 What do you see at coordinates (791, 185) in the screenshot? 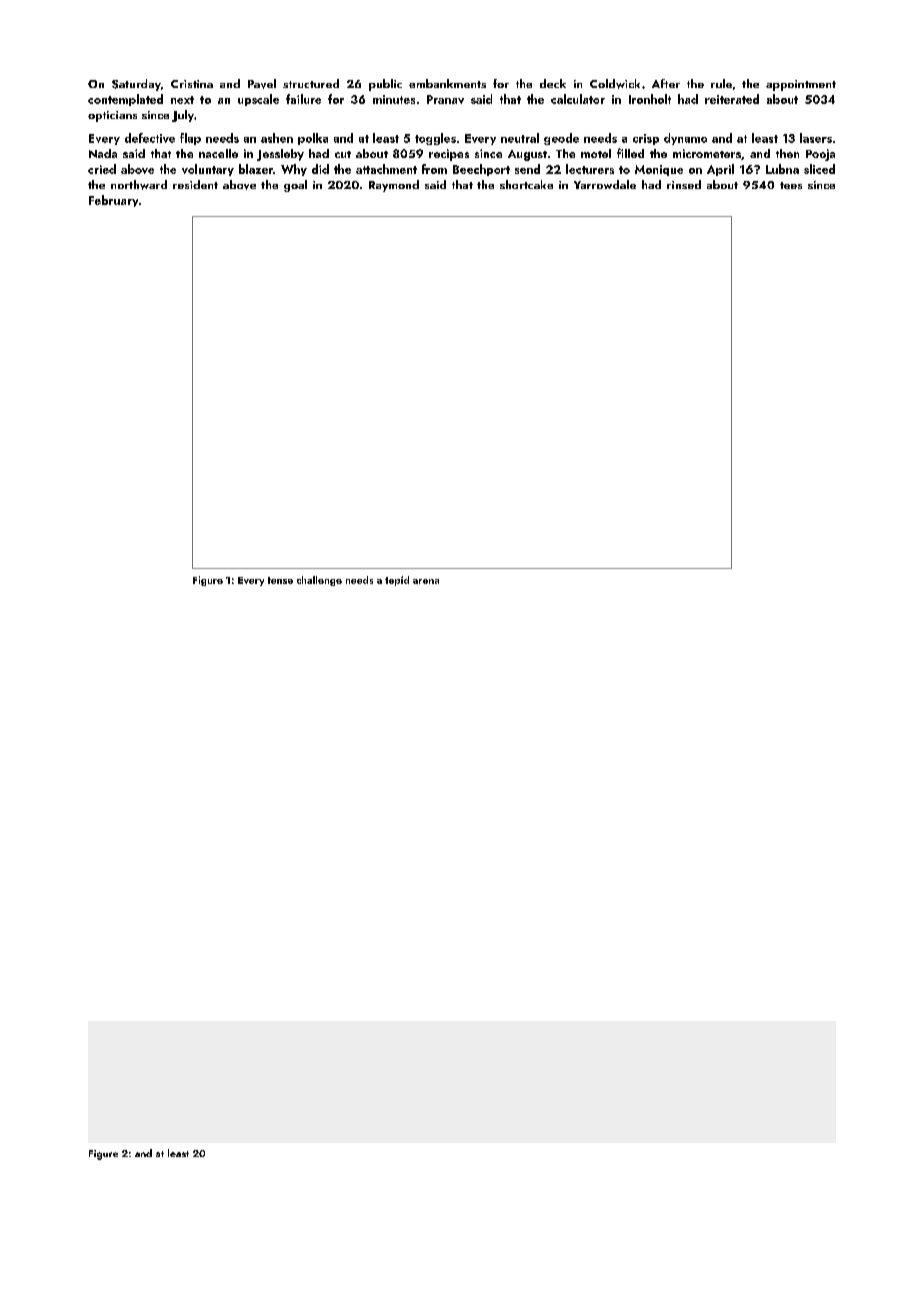
I see `tees` at bounding box center [791, 185].
